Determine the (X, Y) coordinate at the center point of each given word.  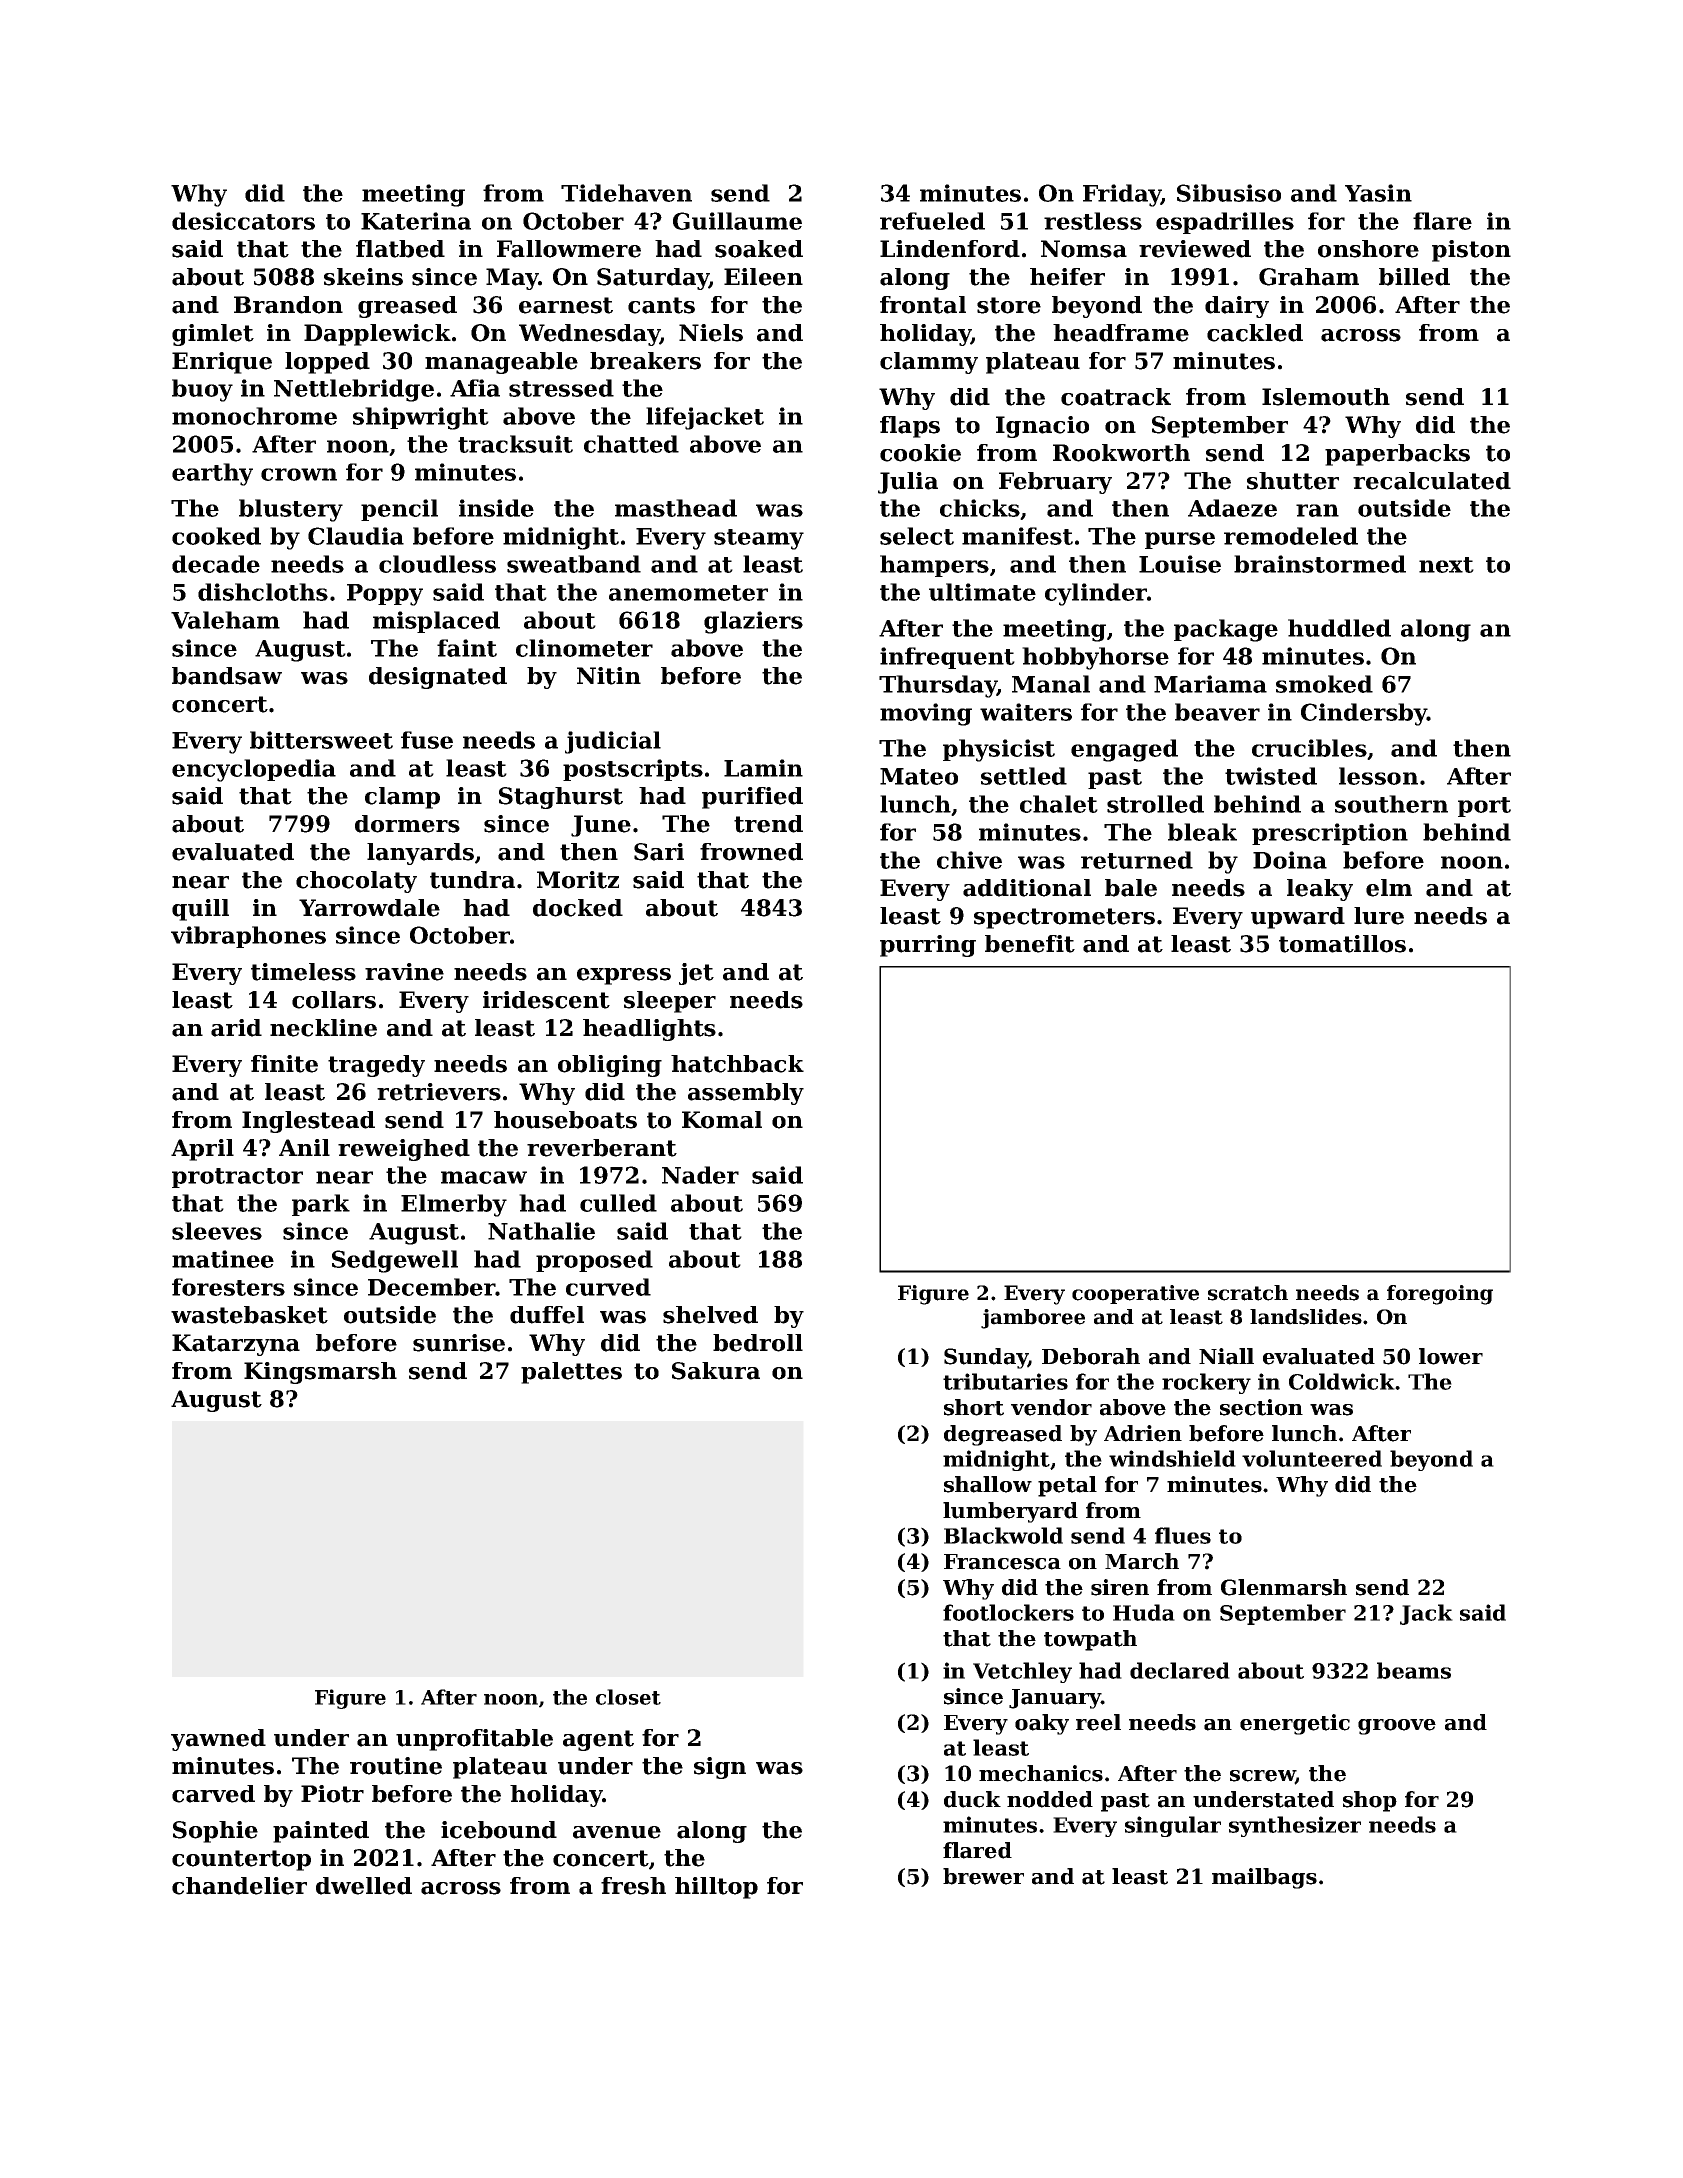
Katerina (416, 221)
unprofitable (474, 1740)
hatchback (737, 1064)
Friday (1122, 195)
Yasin (1378, 193)
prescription (1330, 834)
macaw (484, 1177)
